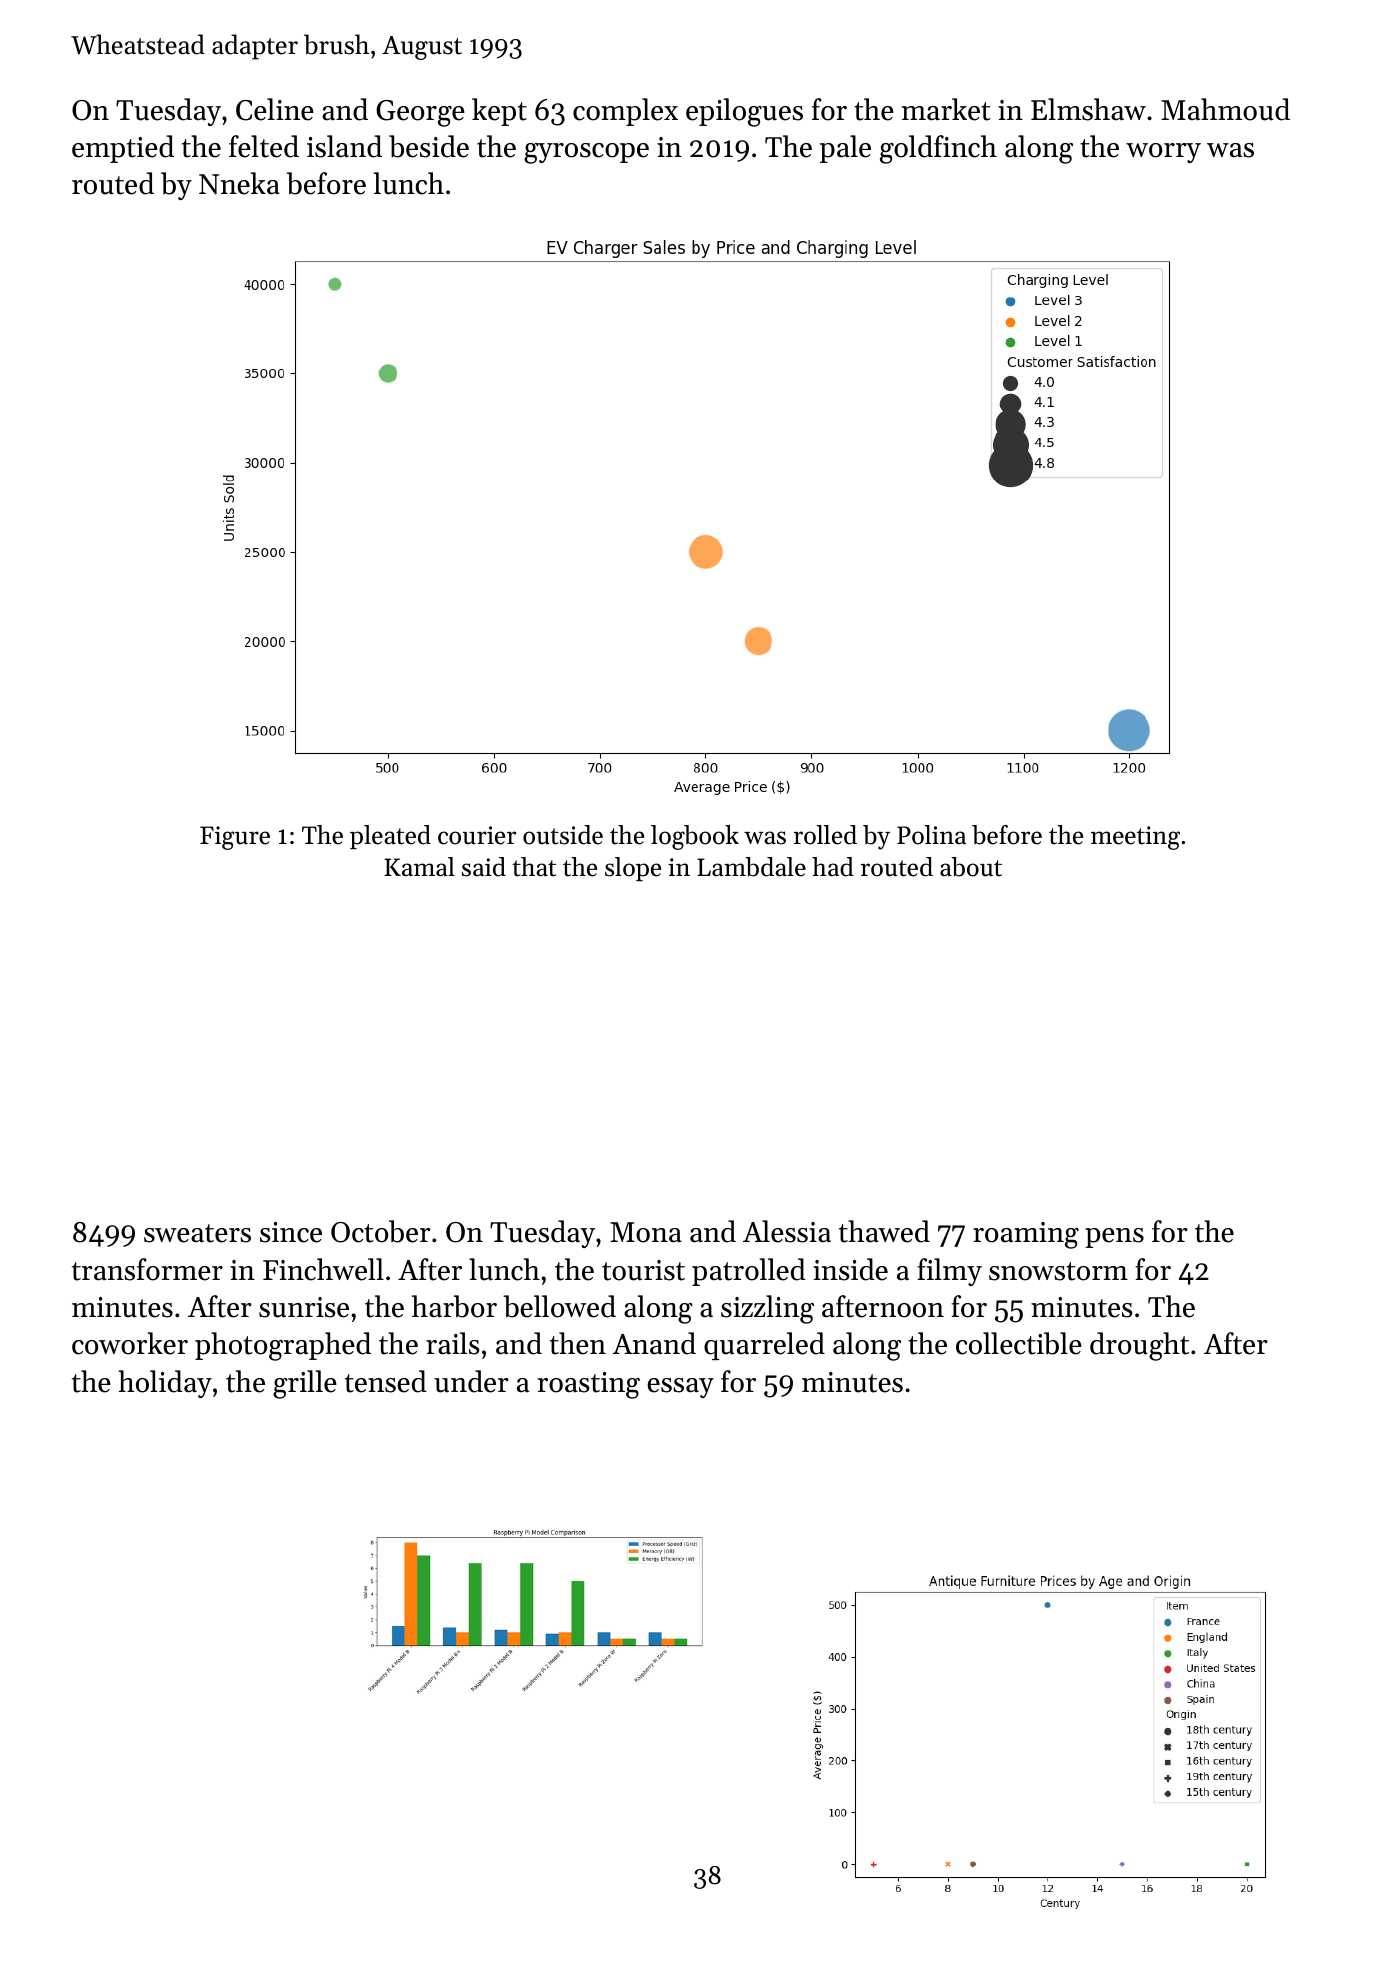 The image size is (1386, 1969). Describe the element at coordinates (1135, 838) in the screenshot. I see `meeting` at that location.
